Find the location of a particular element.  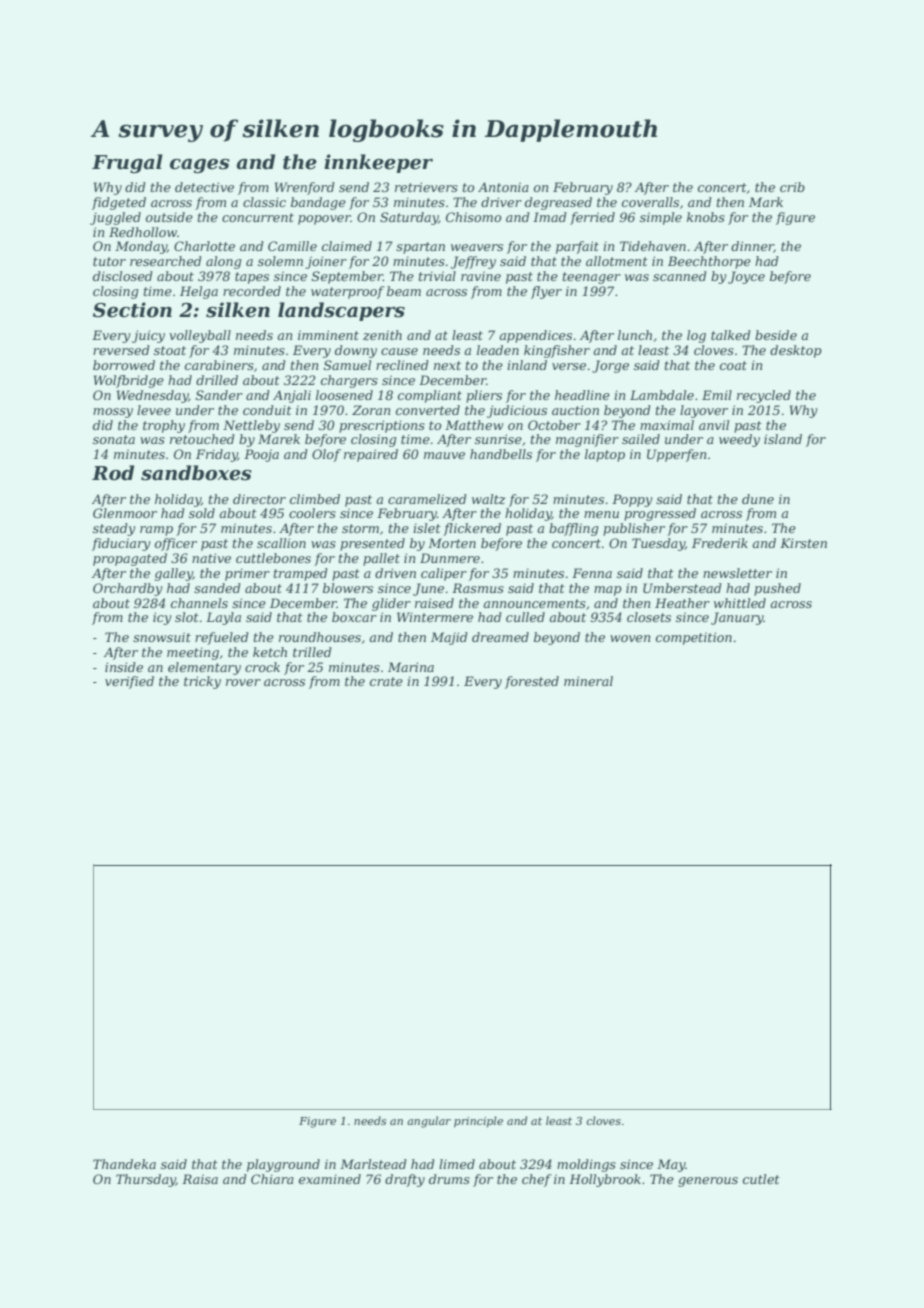

forested is located at coordinates (532, 682).
